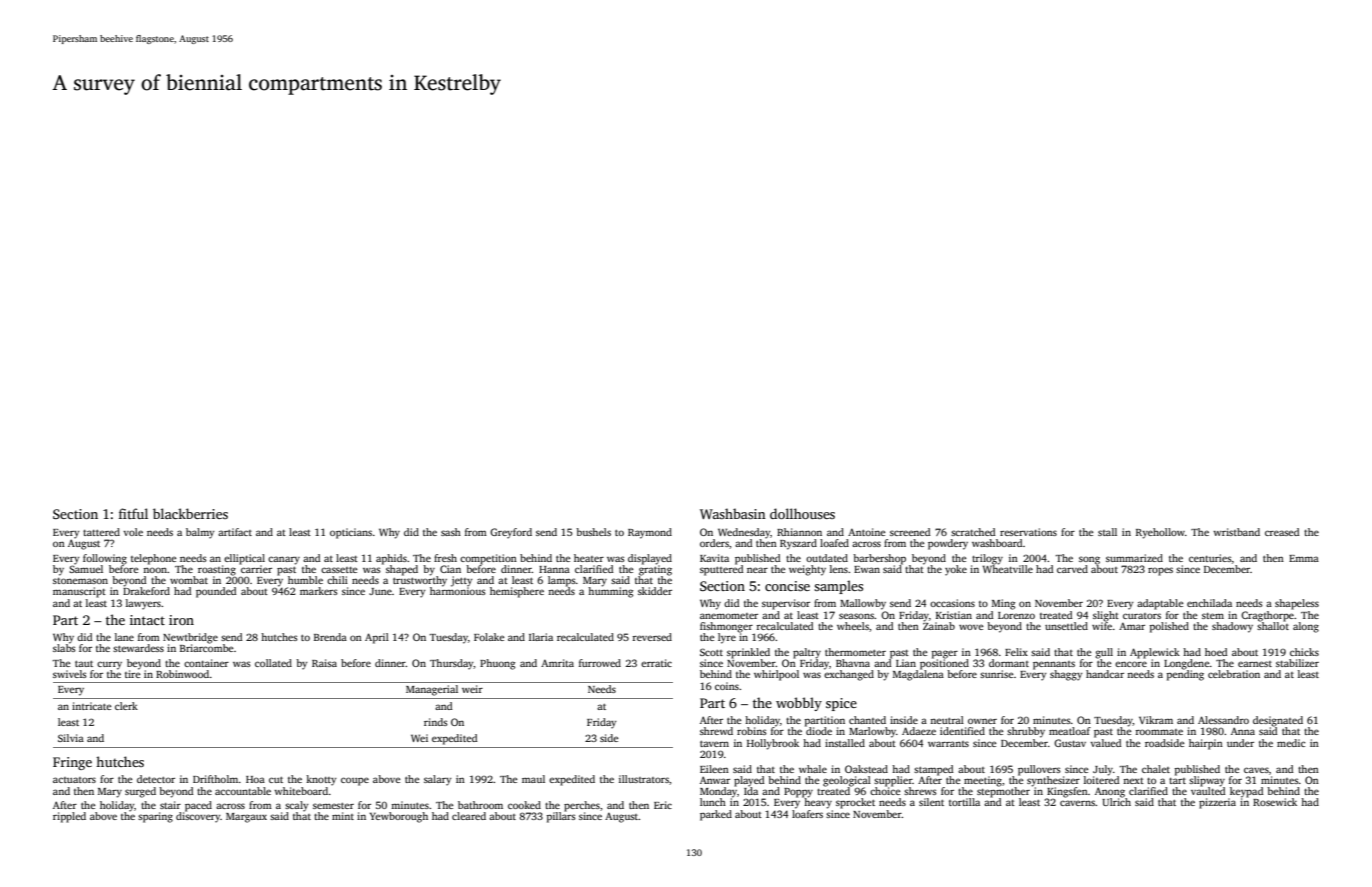 This document has width=1372, height=887. Describe the element at coordinates (451, 532) in the document. I see `sash` at that location.
